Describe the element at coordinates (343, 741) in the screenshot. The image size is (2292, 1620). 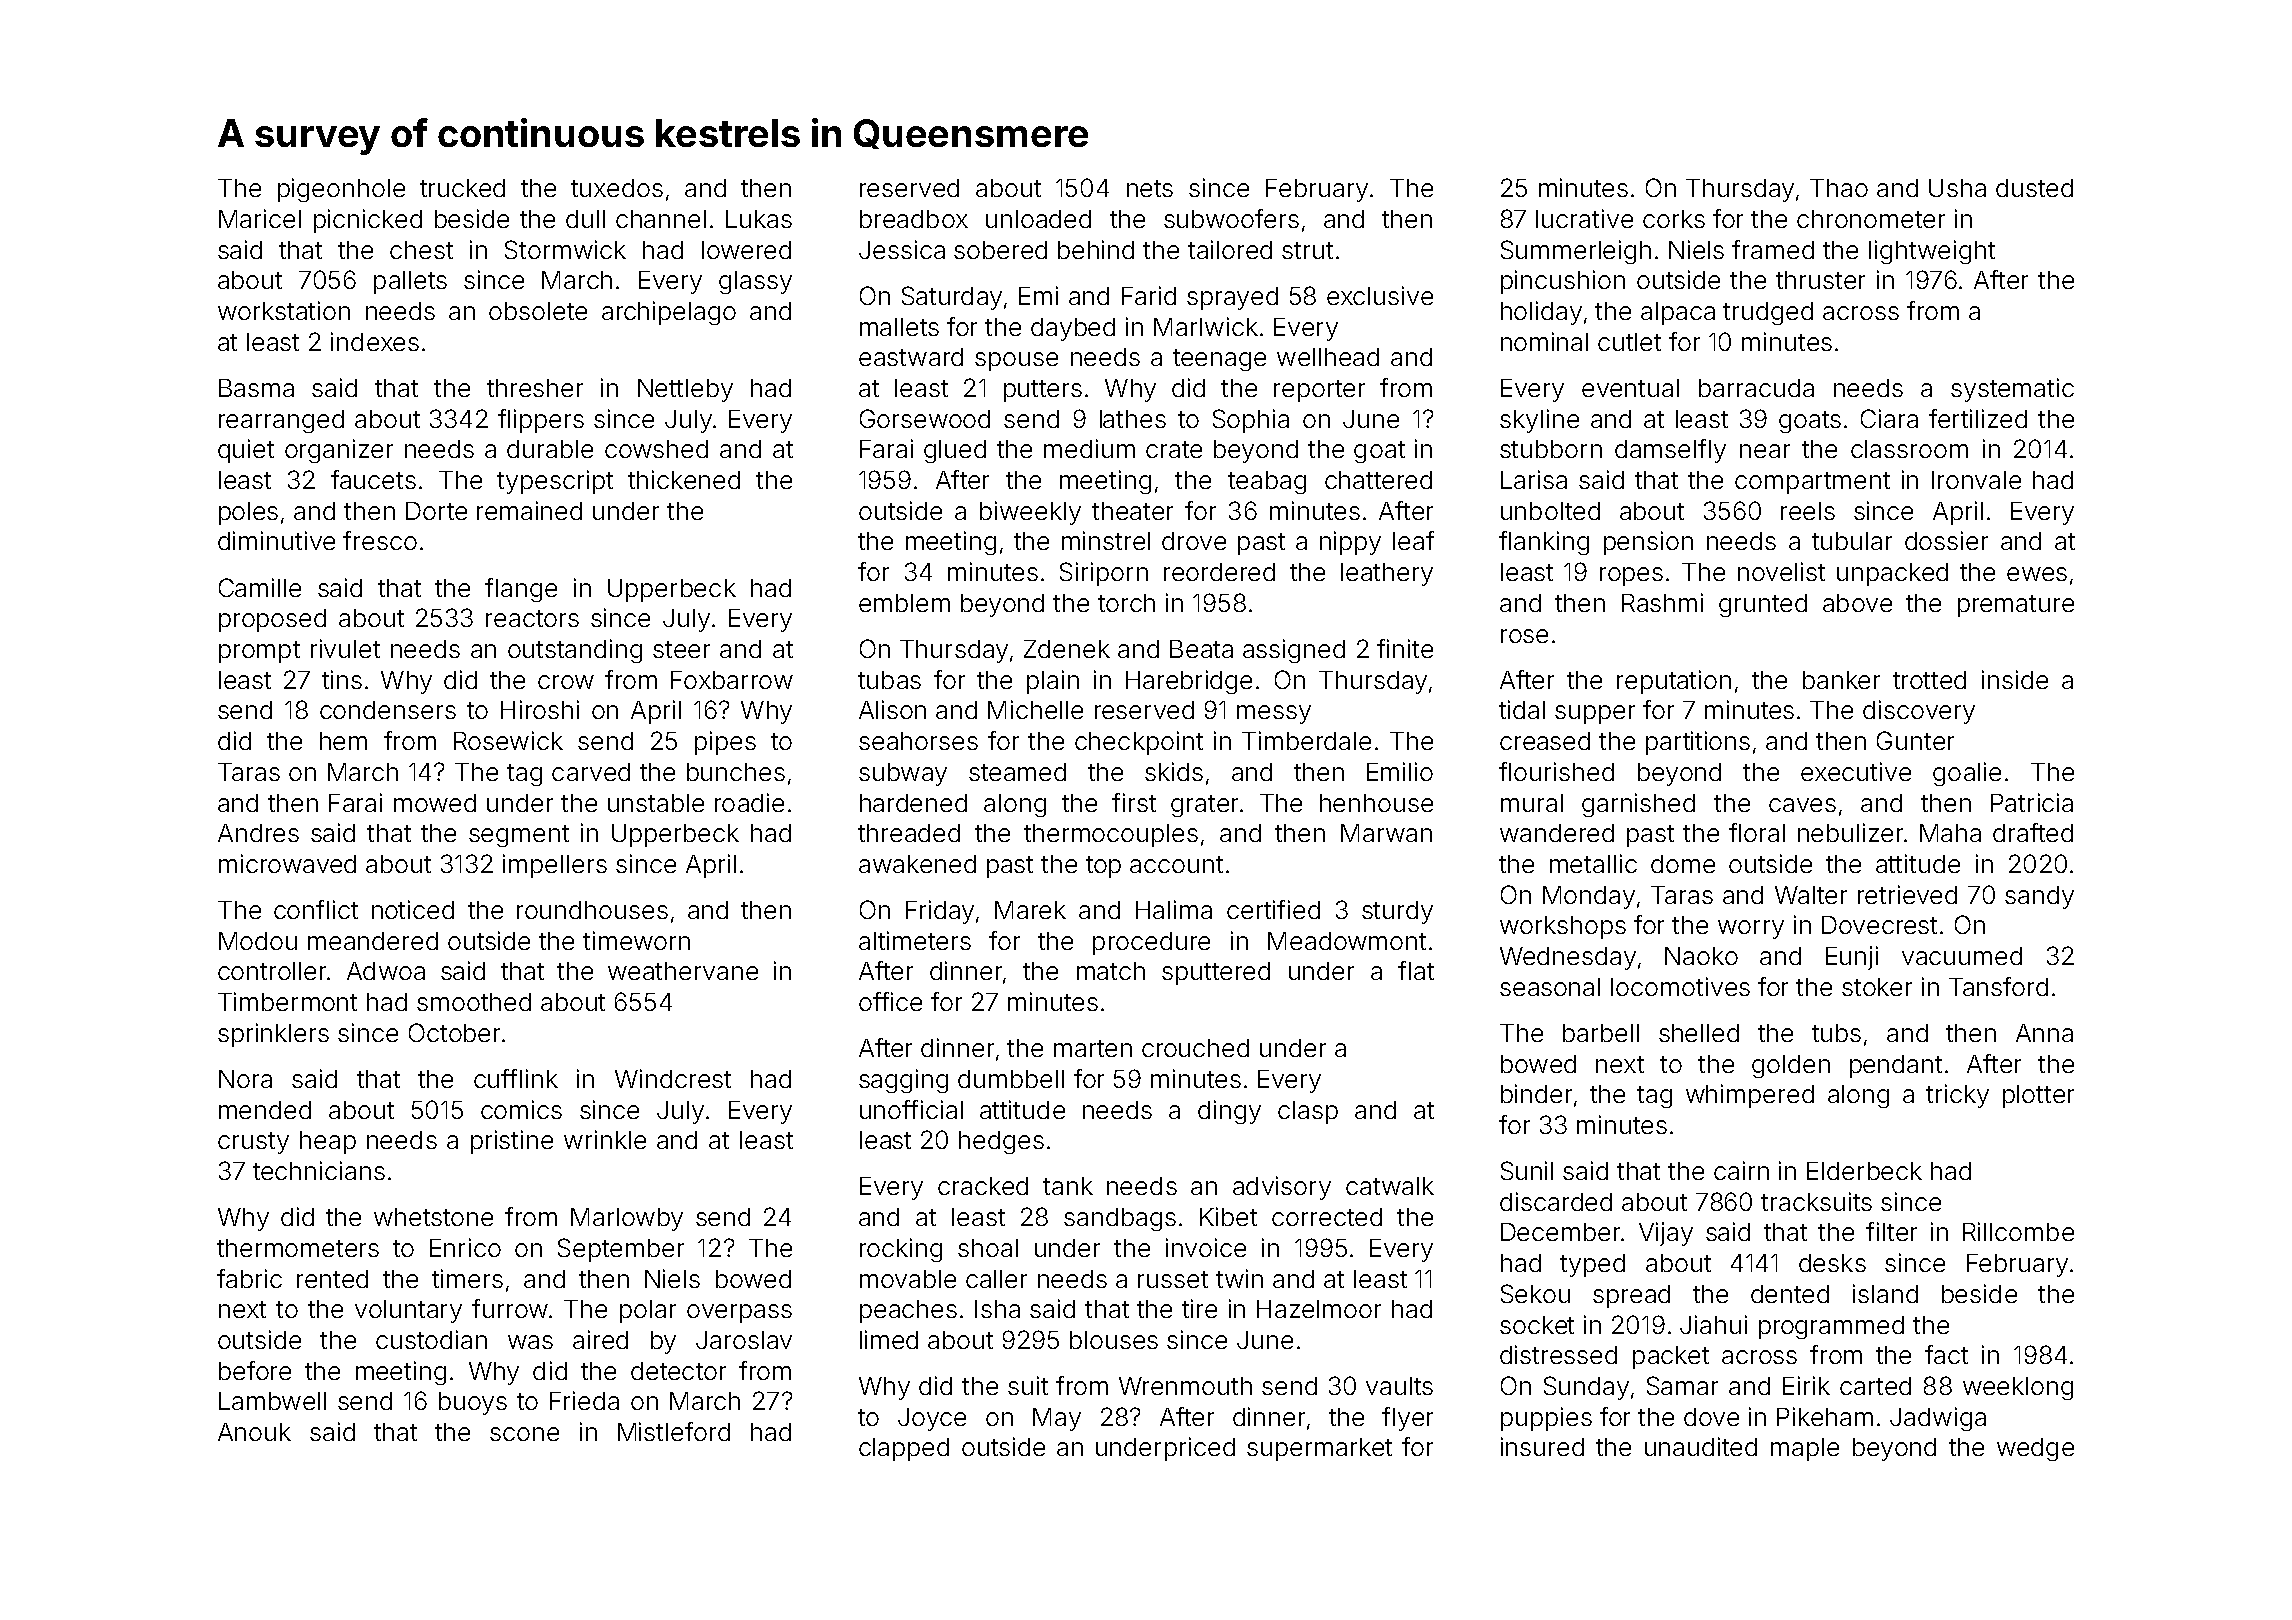
I see `hem` at that location.
